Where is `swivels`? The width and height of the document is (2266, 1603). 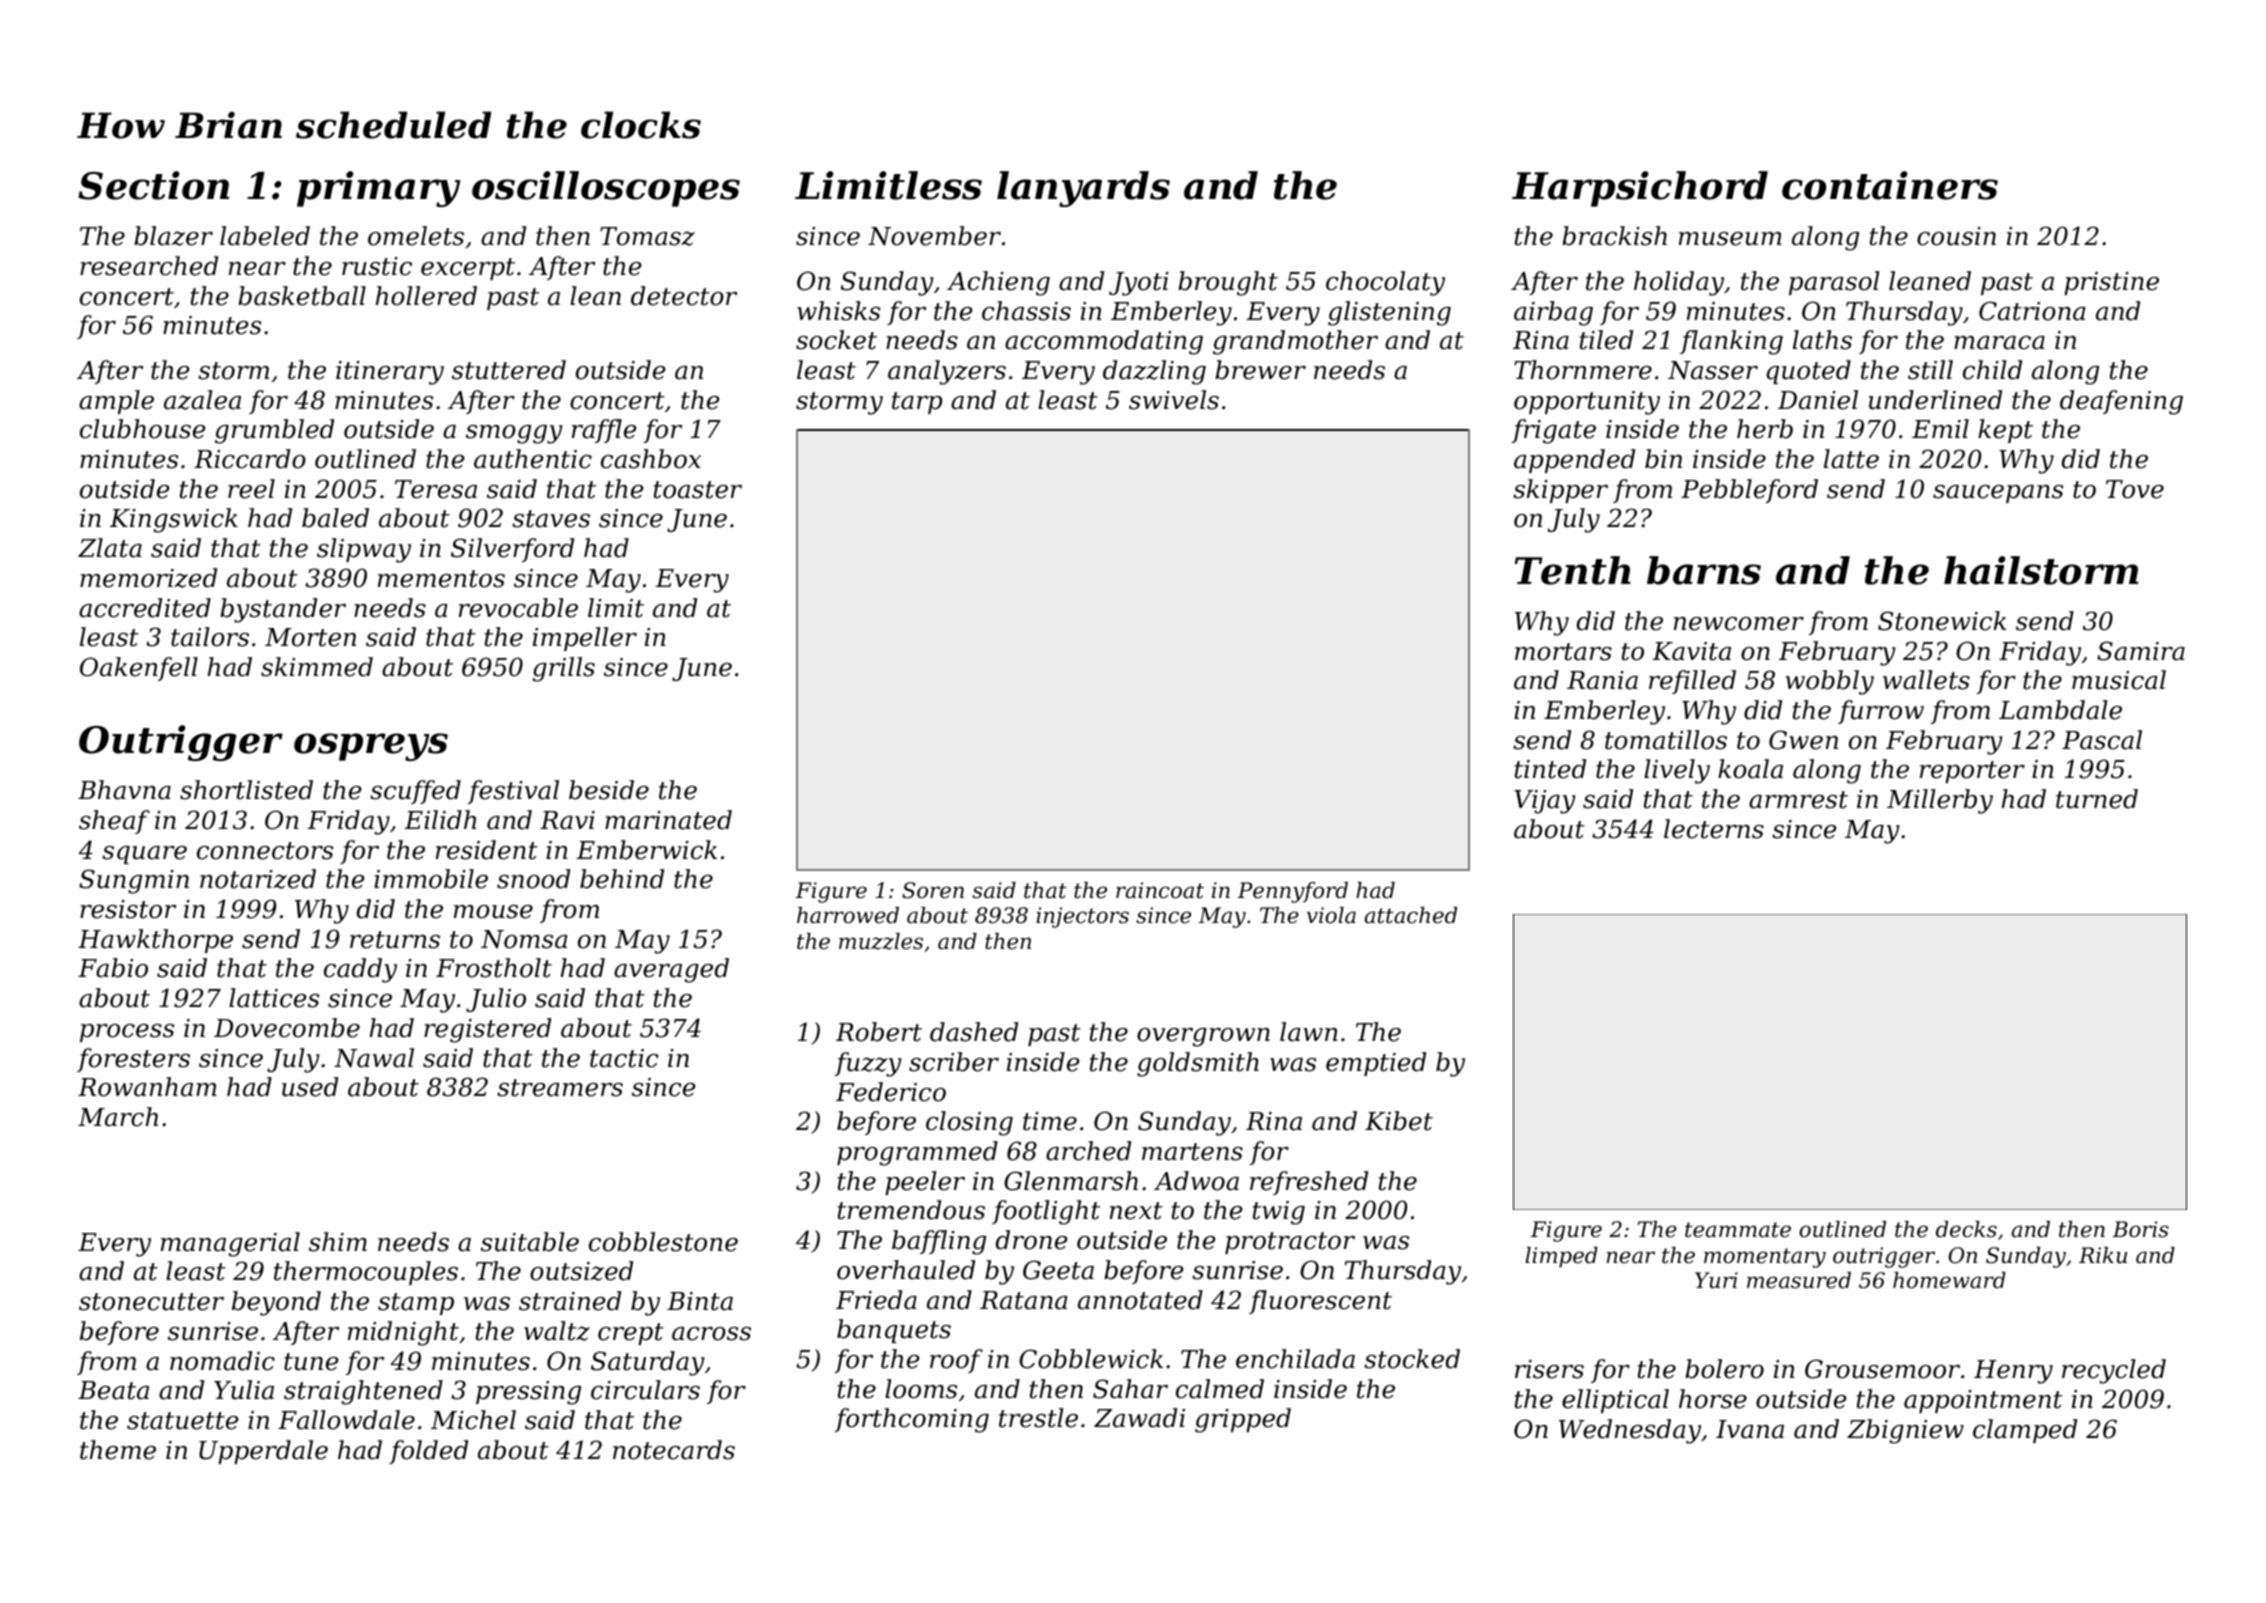
swivels is located at coordinates (1174, 400).
